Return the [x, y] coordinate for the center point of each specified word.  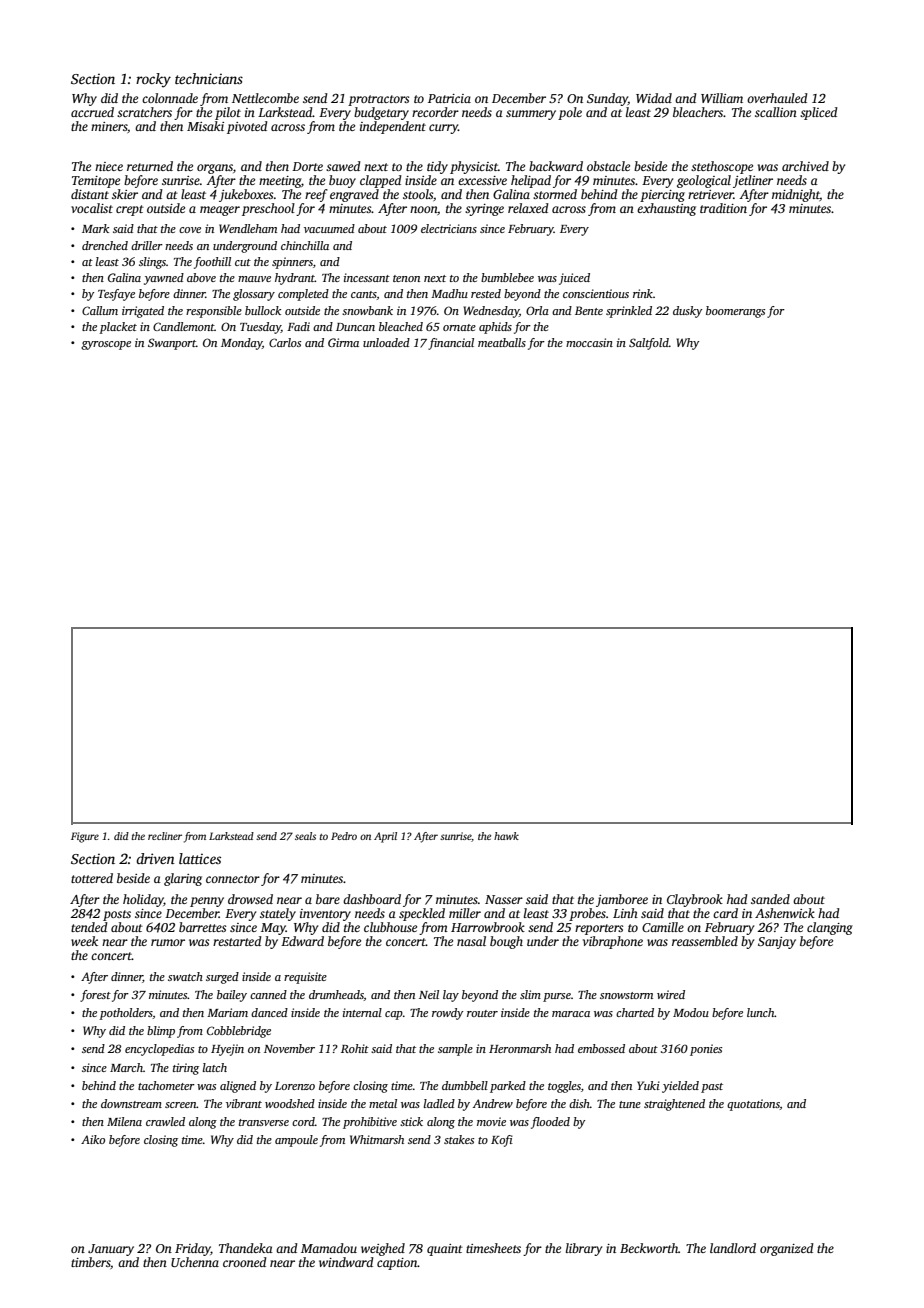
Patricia [449, 98]
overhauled [777, 98]
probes [587, 914]
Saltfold [649, 344]
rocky [153, 80]
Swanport [172, 344]
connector [233, 879]
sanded [770, 899]
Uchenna [195, 1262]
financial [451, 344]
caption [397, 1264]
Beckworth [649, 1248]
